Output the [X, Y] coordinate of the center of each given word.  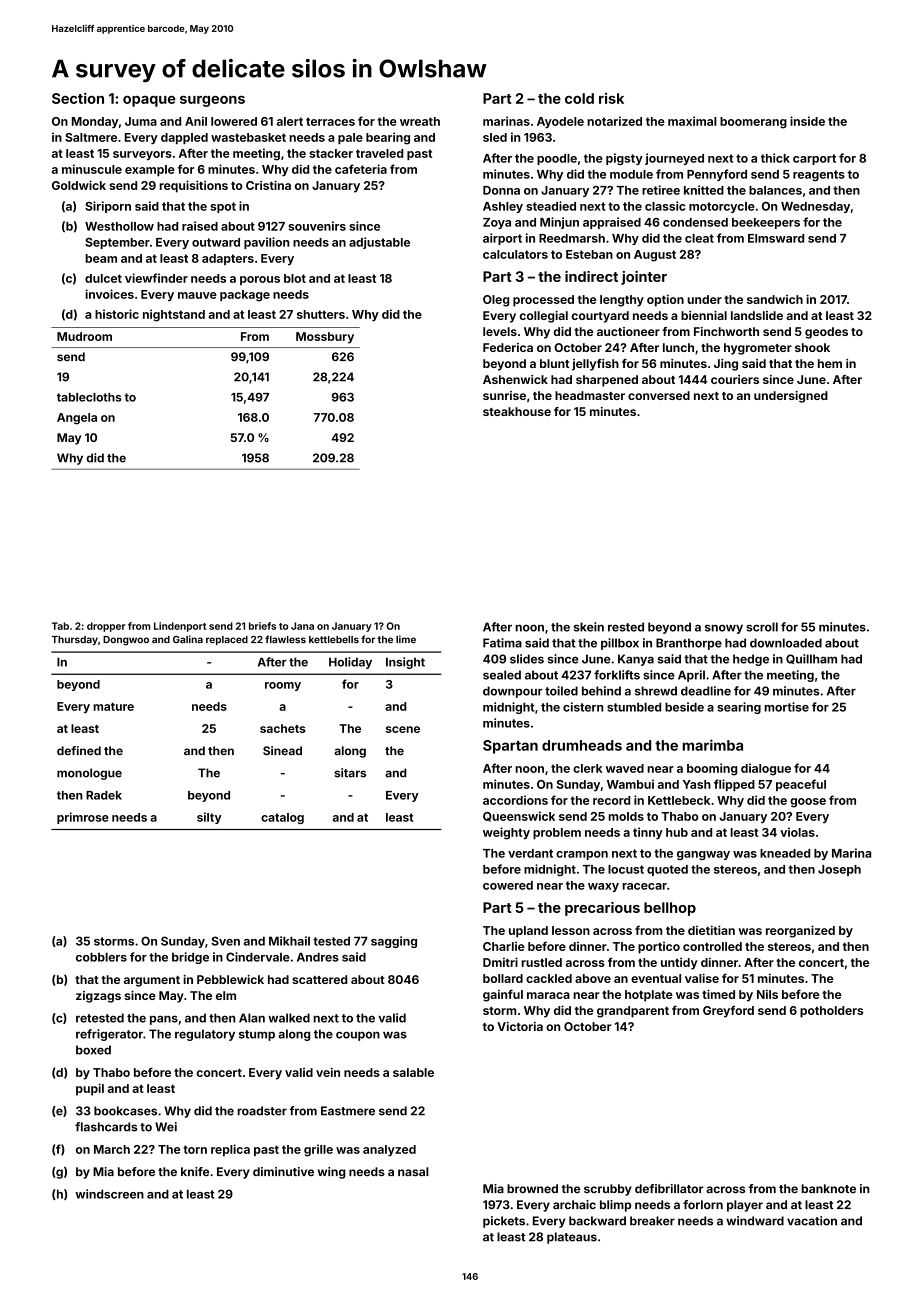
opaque [149, 101]
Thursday [74, 640]
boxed [93, 1050]
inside [807, 121]
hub [677, 832]
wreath [420, 121]
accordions [515, 800]
